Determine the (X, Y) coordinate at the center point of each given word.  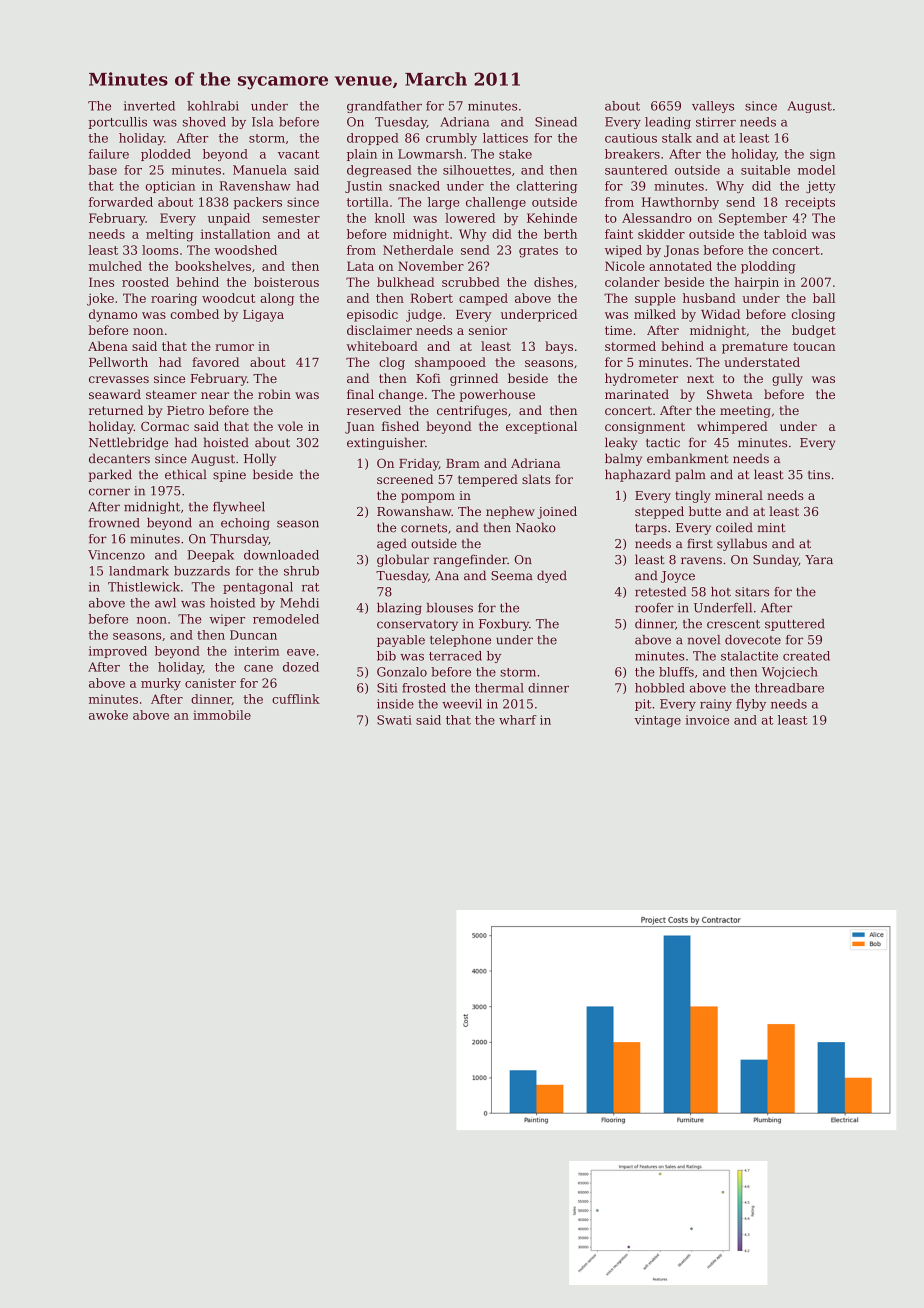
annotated (680, 266)
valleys (713, 107)
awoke (108, 715)
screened (405, 479)
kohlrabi (213, 106)
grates (538, 252)
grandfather (384, 107)
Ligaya (263, 316)
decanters (119, 458)
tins (819, 475)
